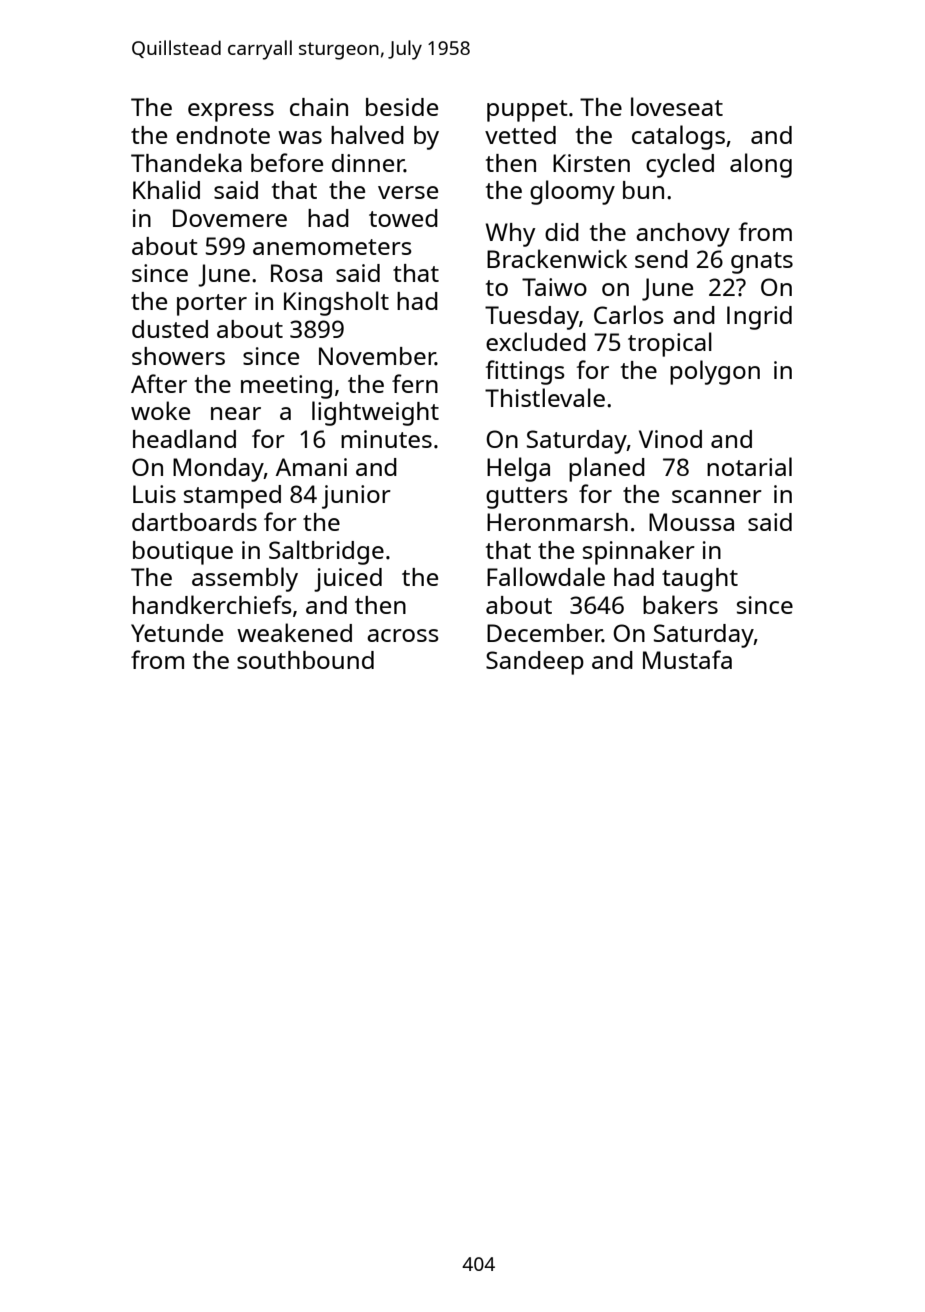  Describe the element at coordinates (761, 165) in the screenshot. I see `along` at that location.
